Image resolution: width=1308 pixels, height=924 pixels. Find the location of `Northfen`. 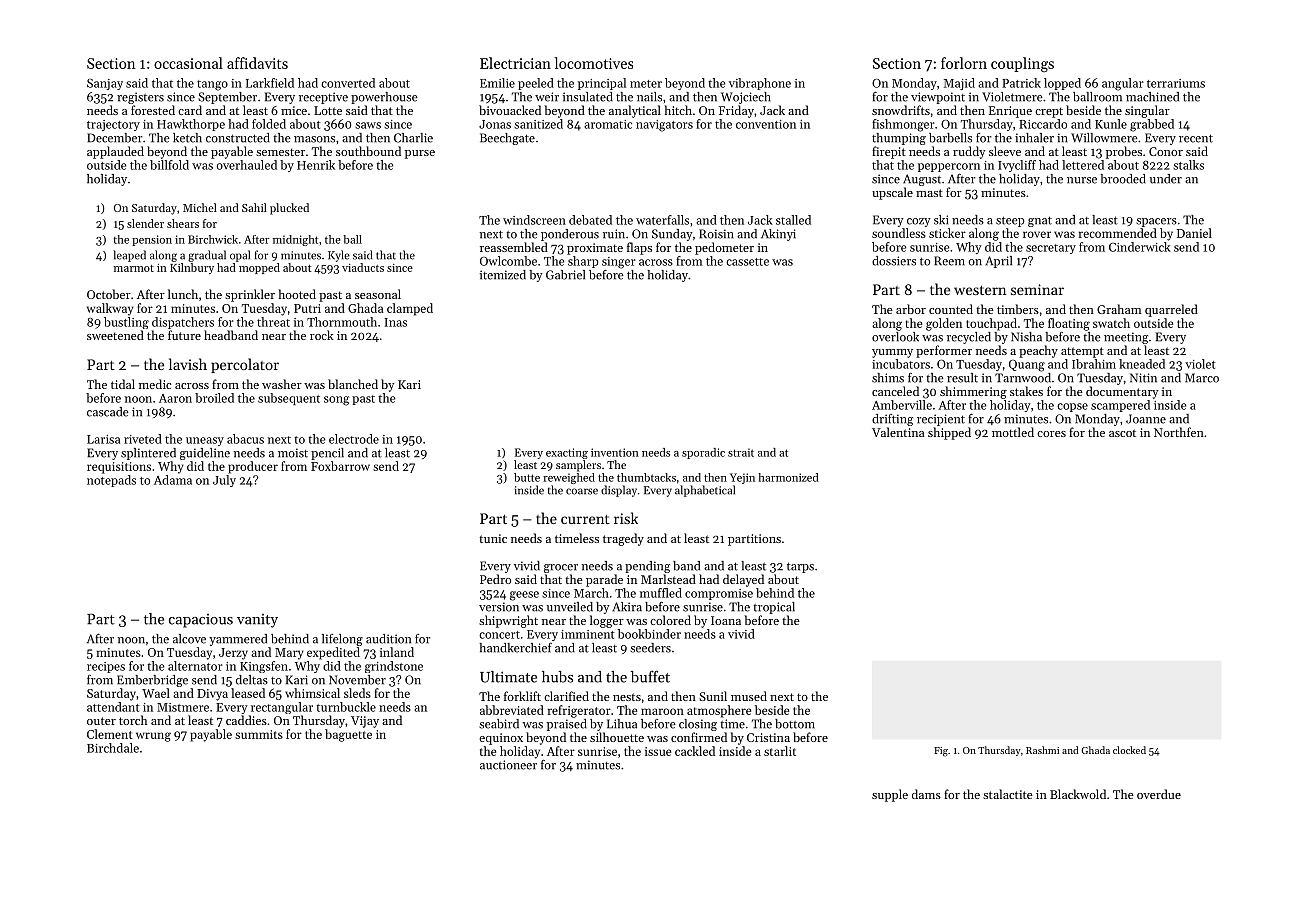

Northfen is located at coordinates (1179, 432).
